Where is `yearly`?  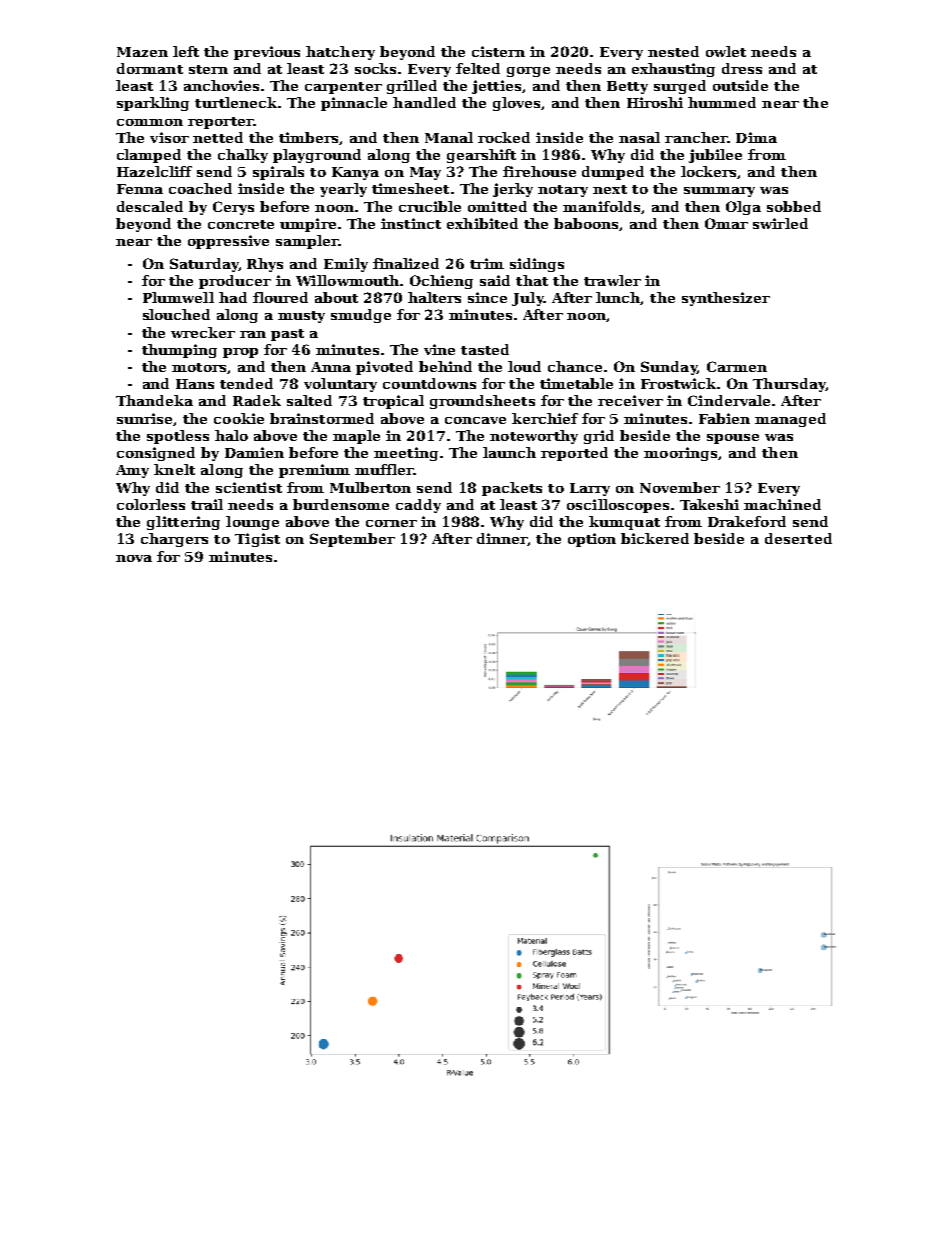 yearly is located at coordinates (343, 190).
